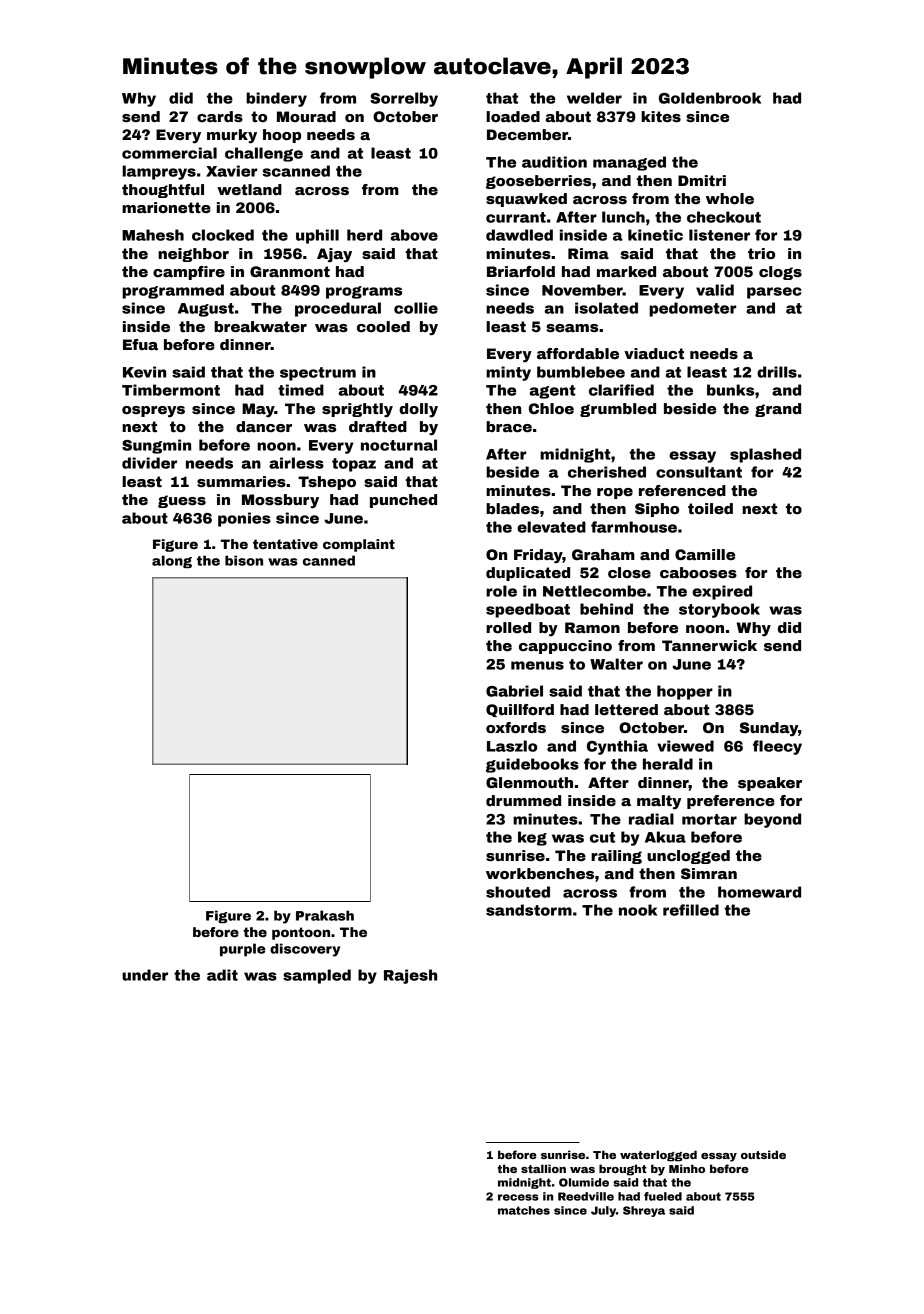 The image size is (924, 1314). What do you see at coordinates (518, 1197) in the document?
I see `recess` at bounding box center [518, 1197].
